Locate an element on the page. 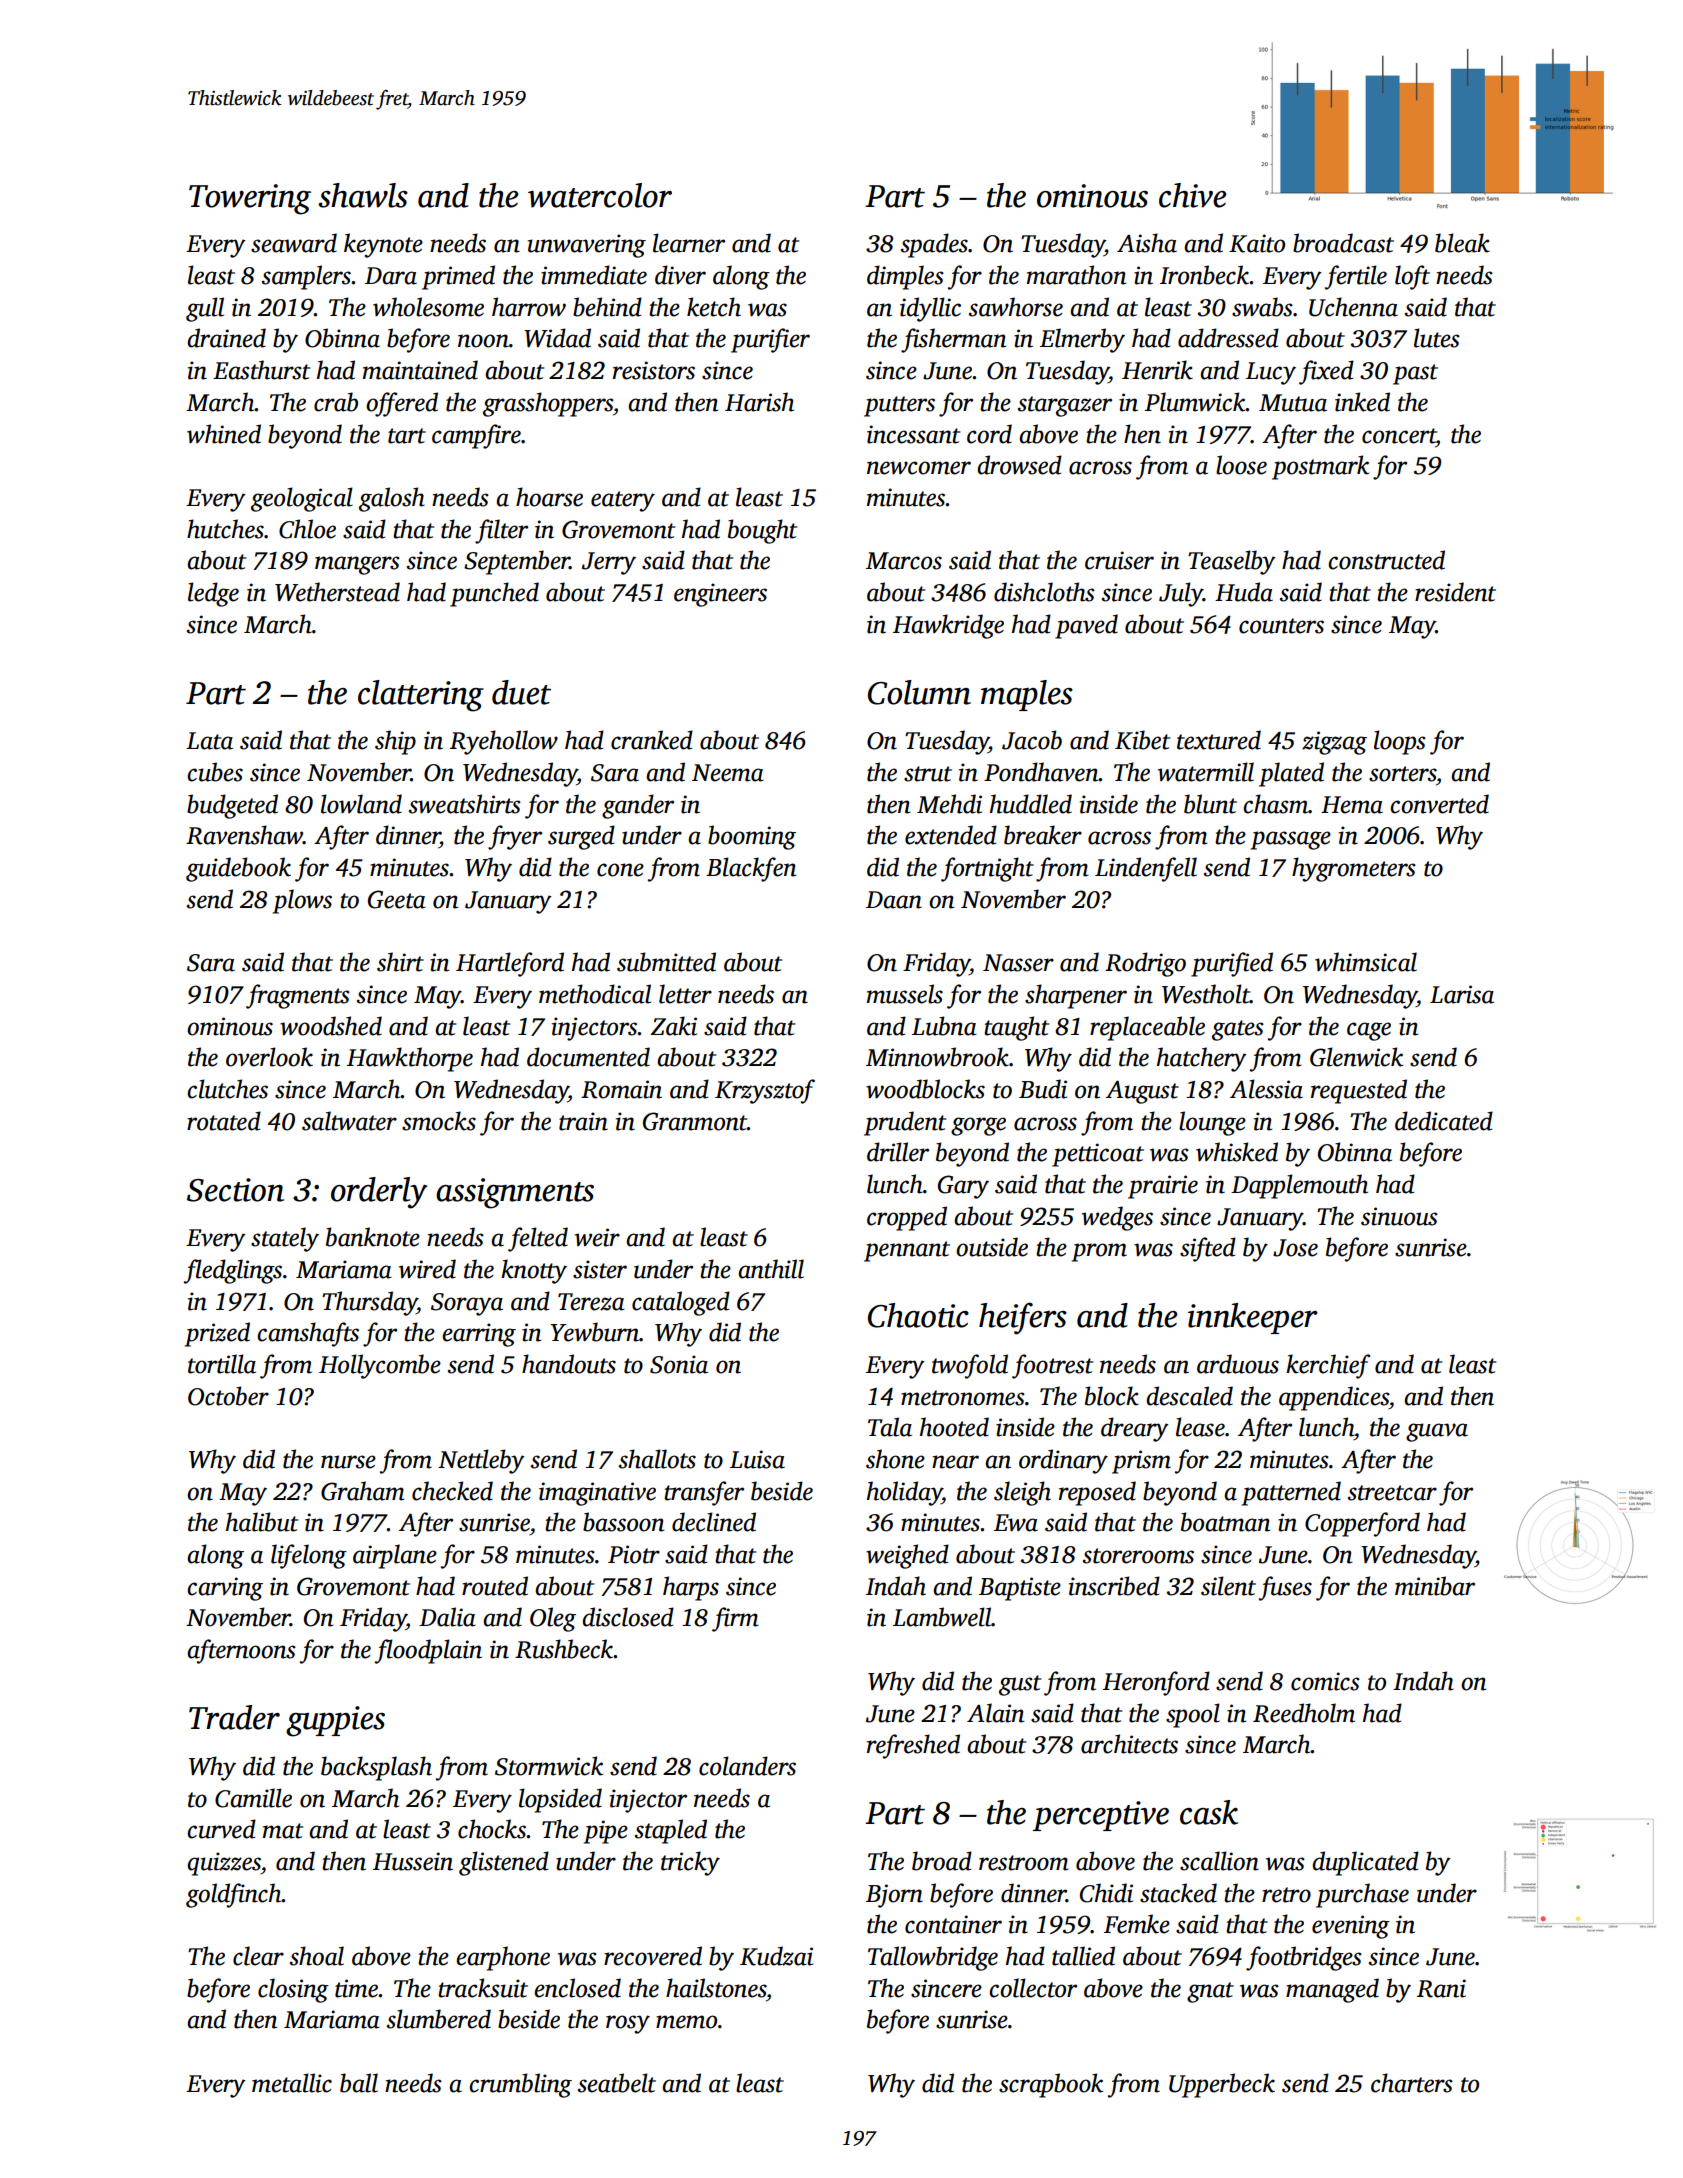 The width and height of the image is (1683, 2178). paved is located at coordinates (1086, 626).
